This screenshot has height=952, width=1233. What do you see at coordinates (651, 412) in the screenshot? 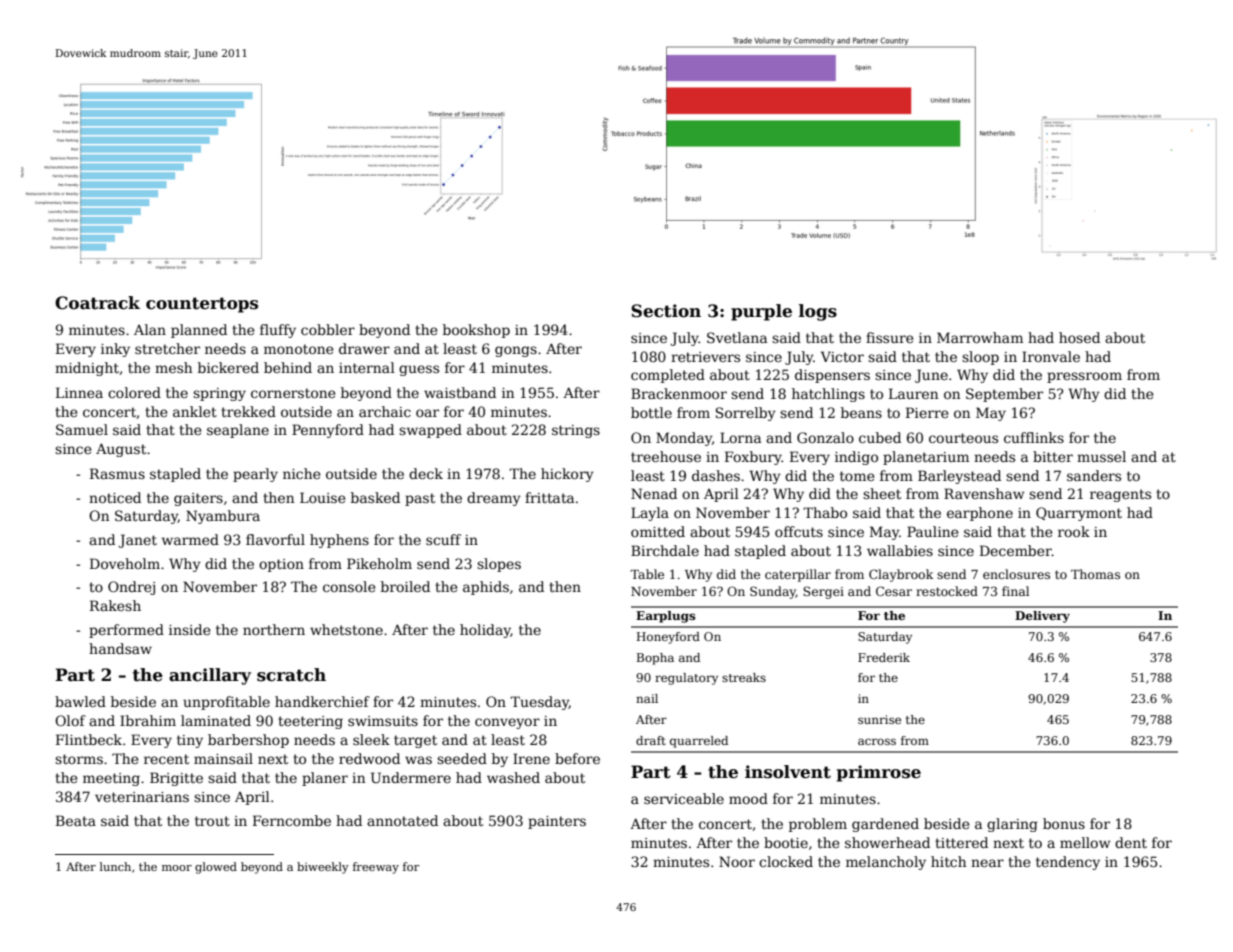
I see `bottle` at bounding box center [651, 412].
